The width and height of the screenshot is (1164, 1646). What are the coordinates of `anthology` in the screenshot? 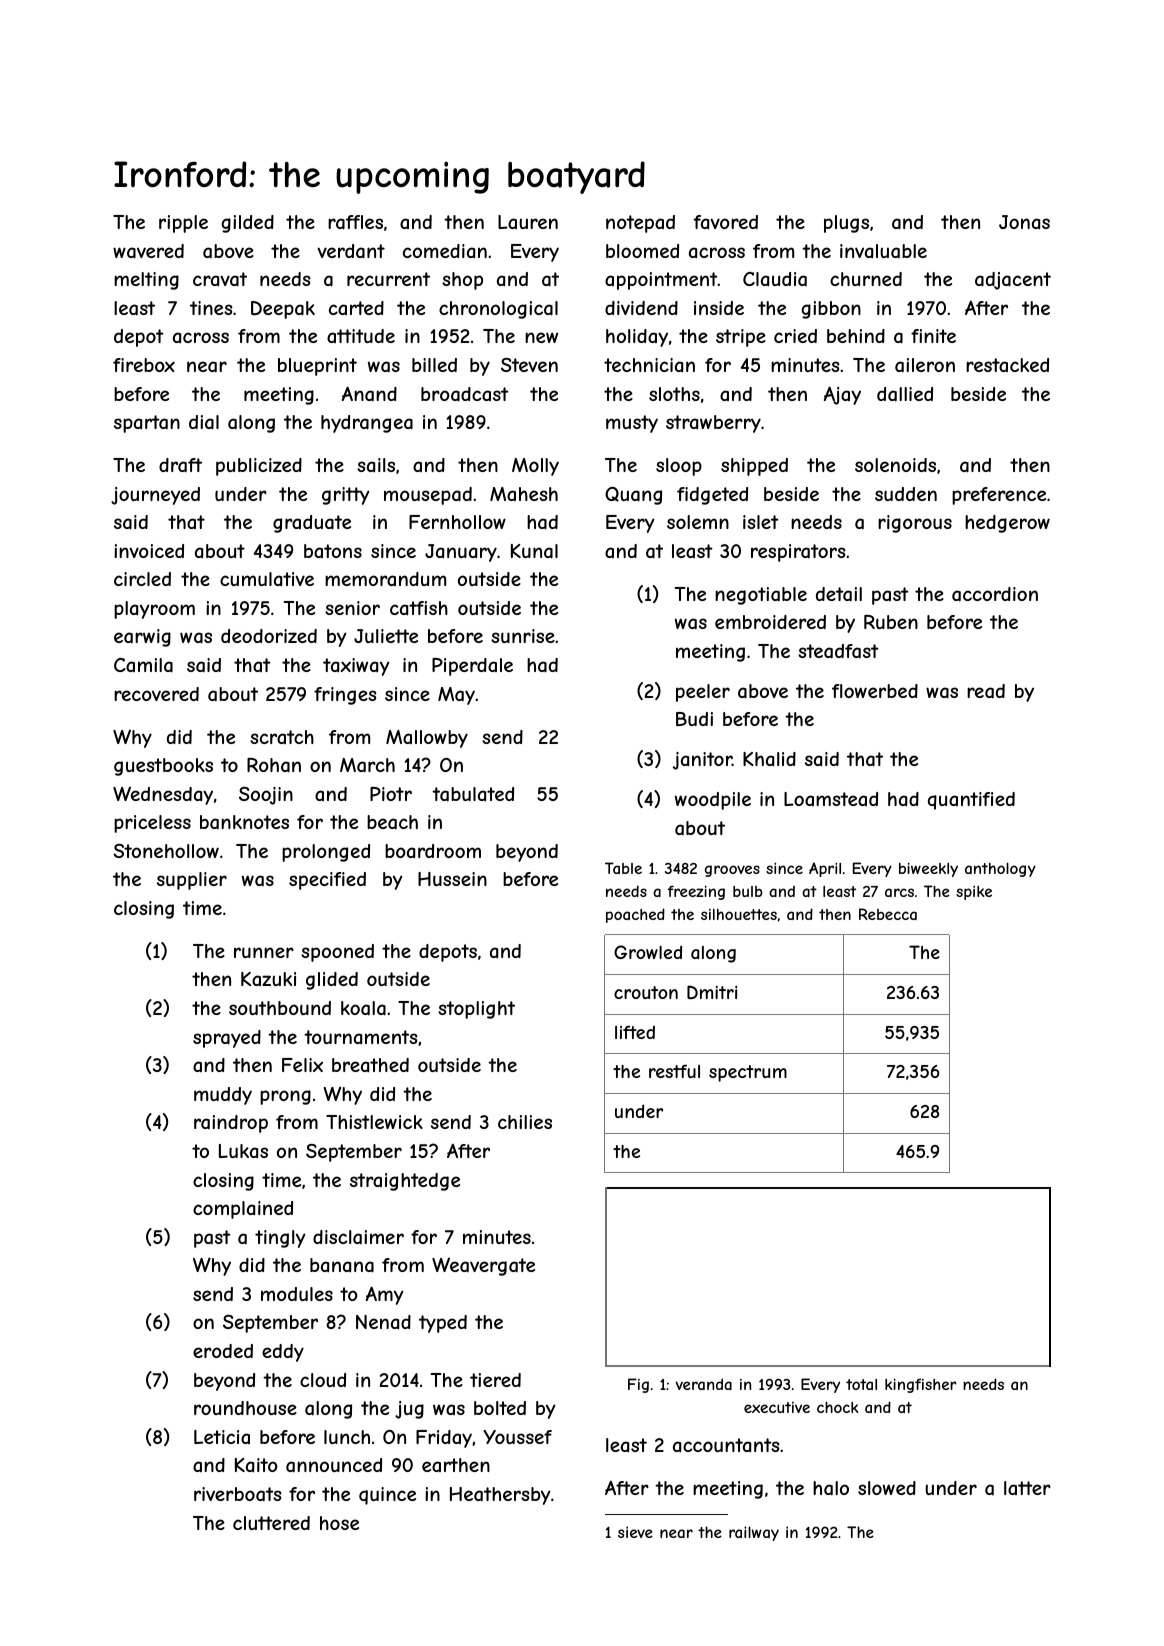 It's located at (1000, 870).
